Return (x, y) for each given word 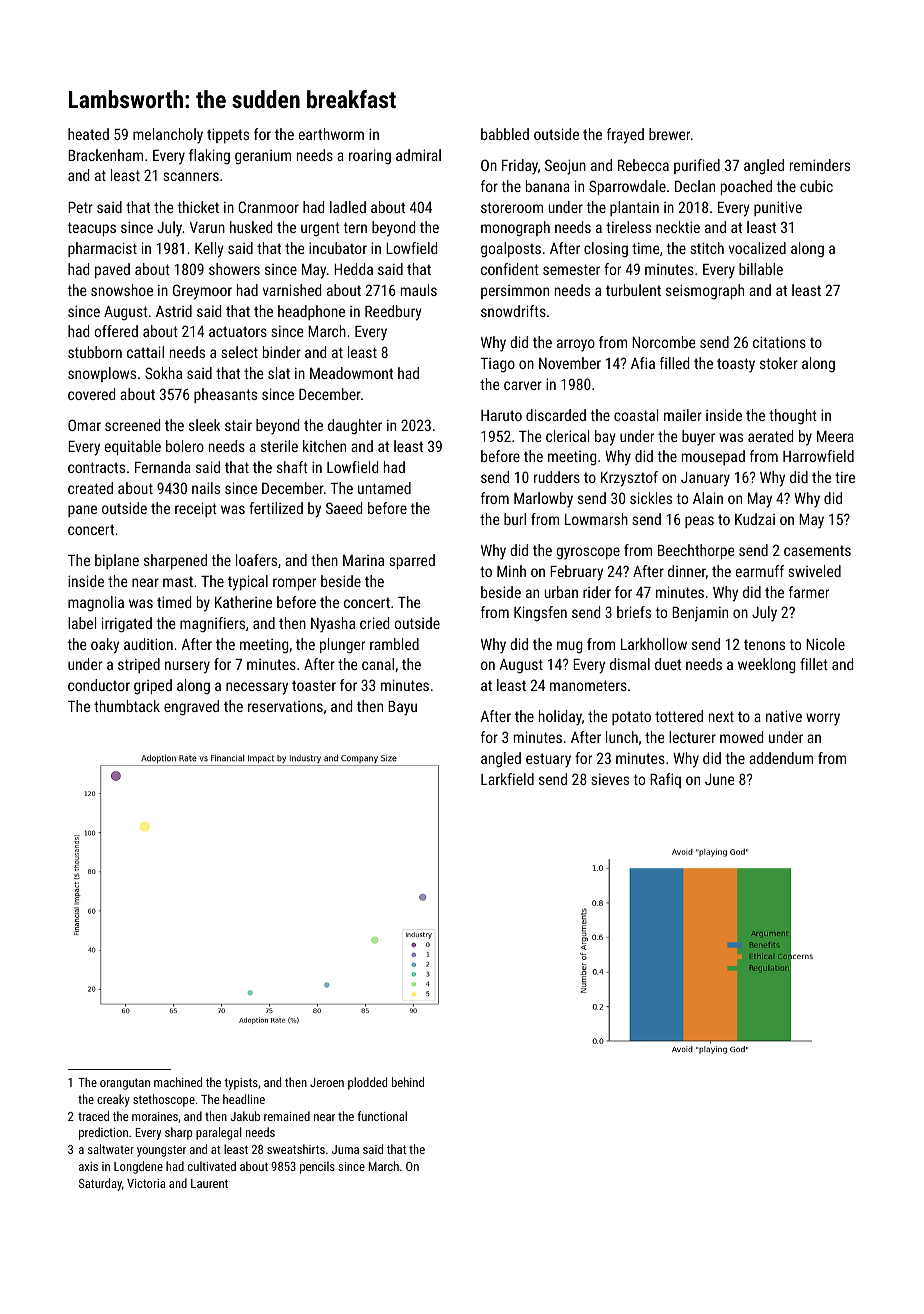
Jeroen (327, 1082)
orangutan (125, 1084)
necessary (257, 688)
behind (408, 1082)
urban (561, 592)
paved (112, 270)
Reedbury (393, 313)
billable (761, 269)
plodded (367, 1083)
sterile (279, 446)
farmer (809, 592)
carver (523, 385)
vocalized (757, 248)
